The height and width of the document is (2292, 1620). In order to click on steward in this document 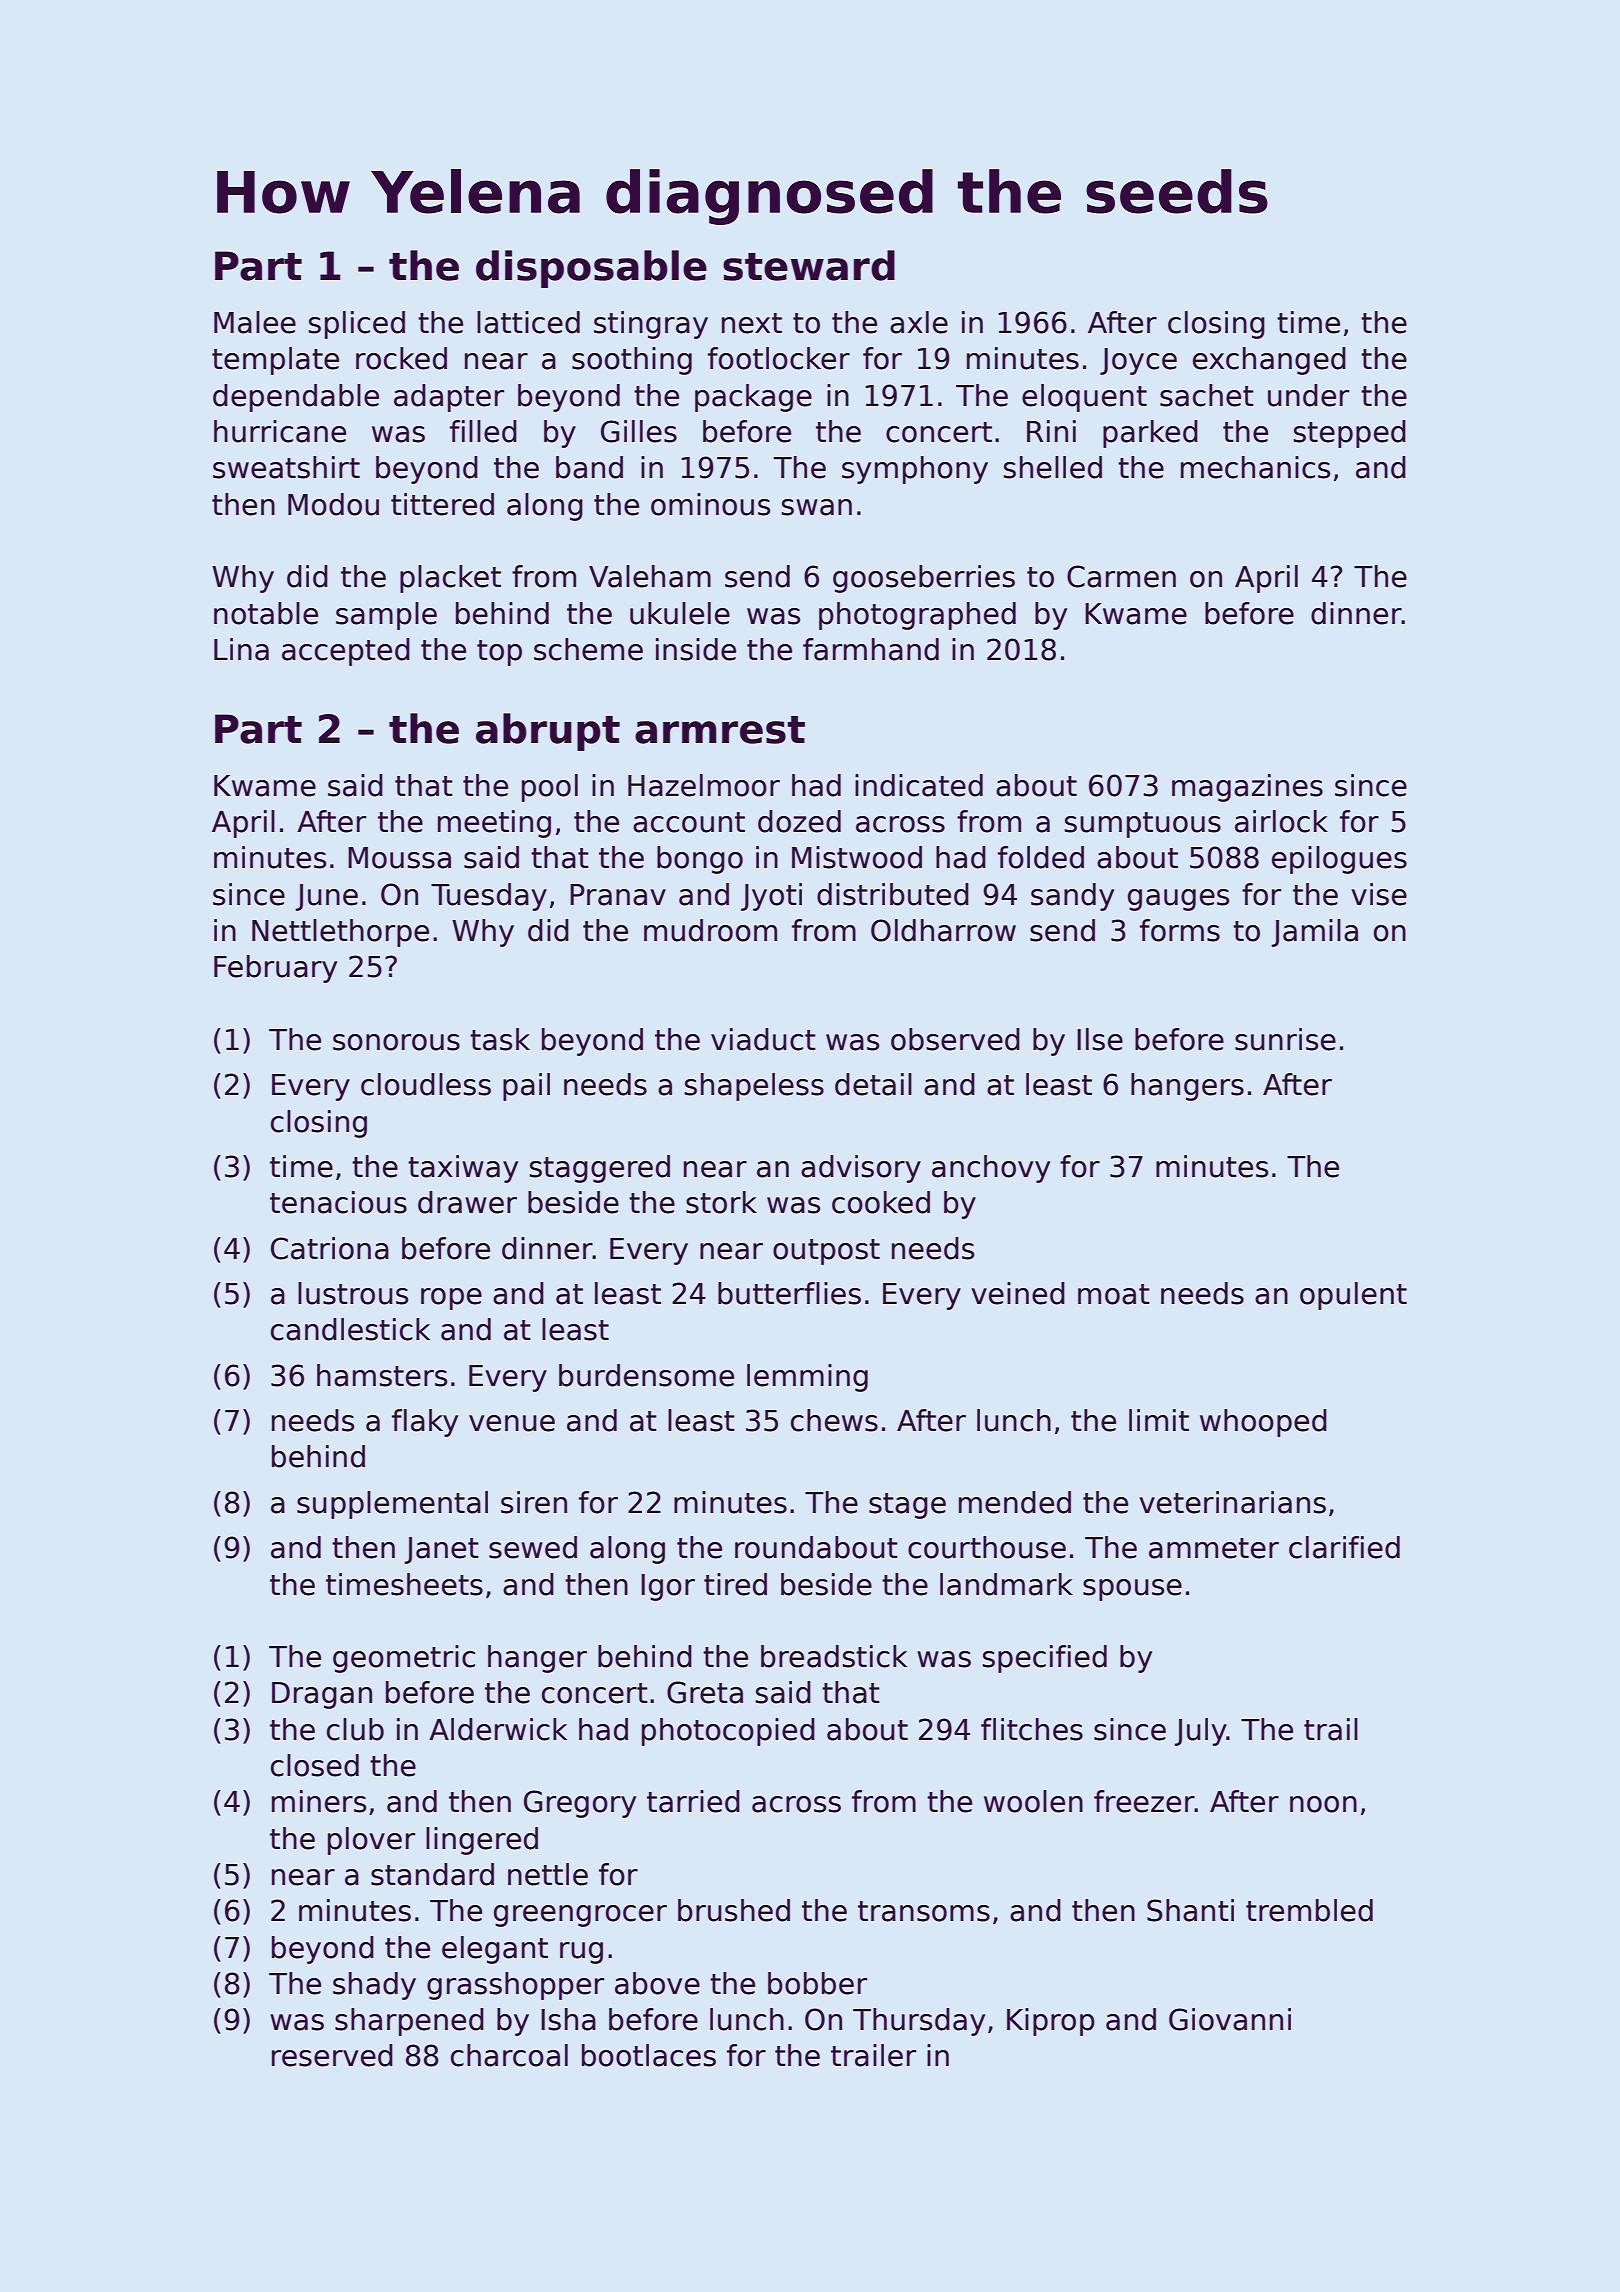, I will do `click(809, 265)`.
